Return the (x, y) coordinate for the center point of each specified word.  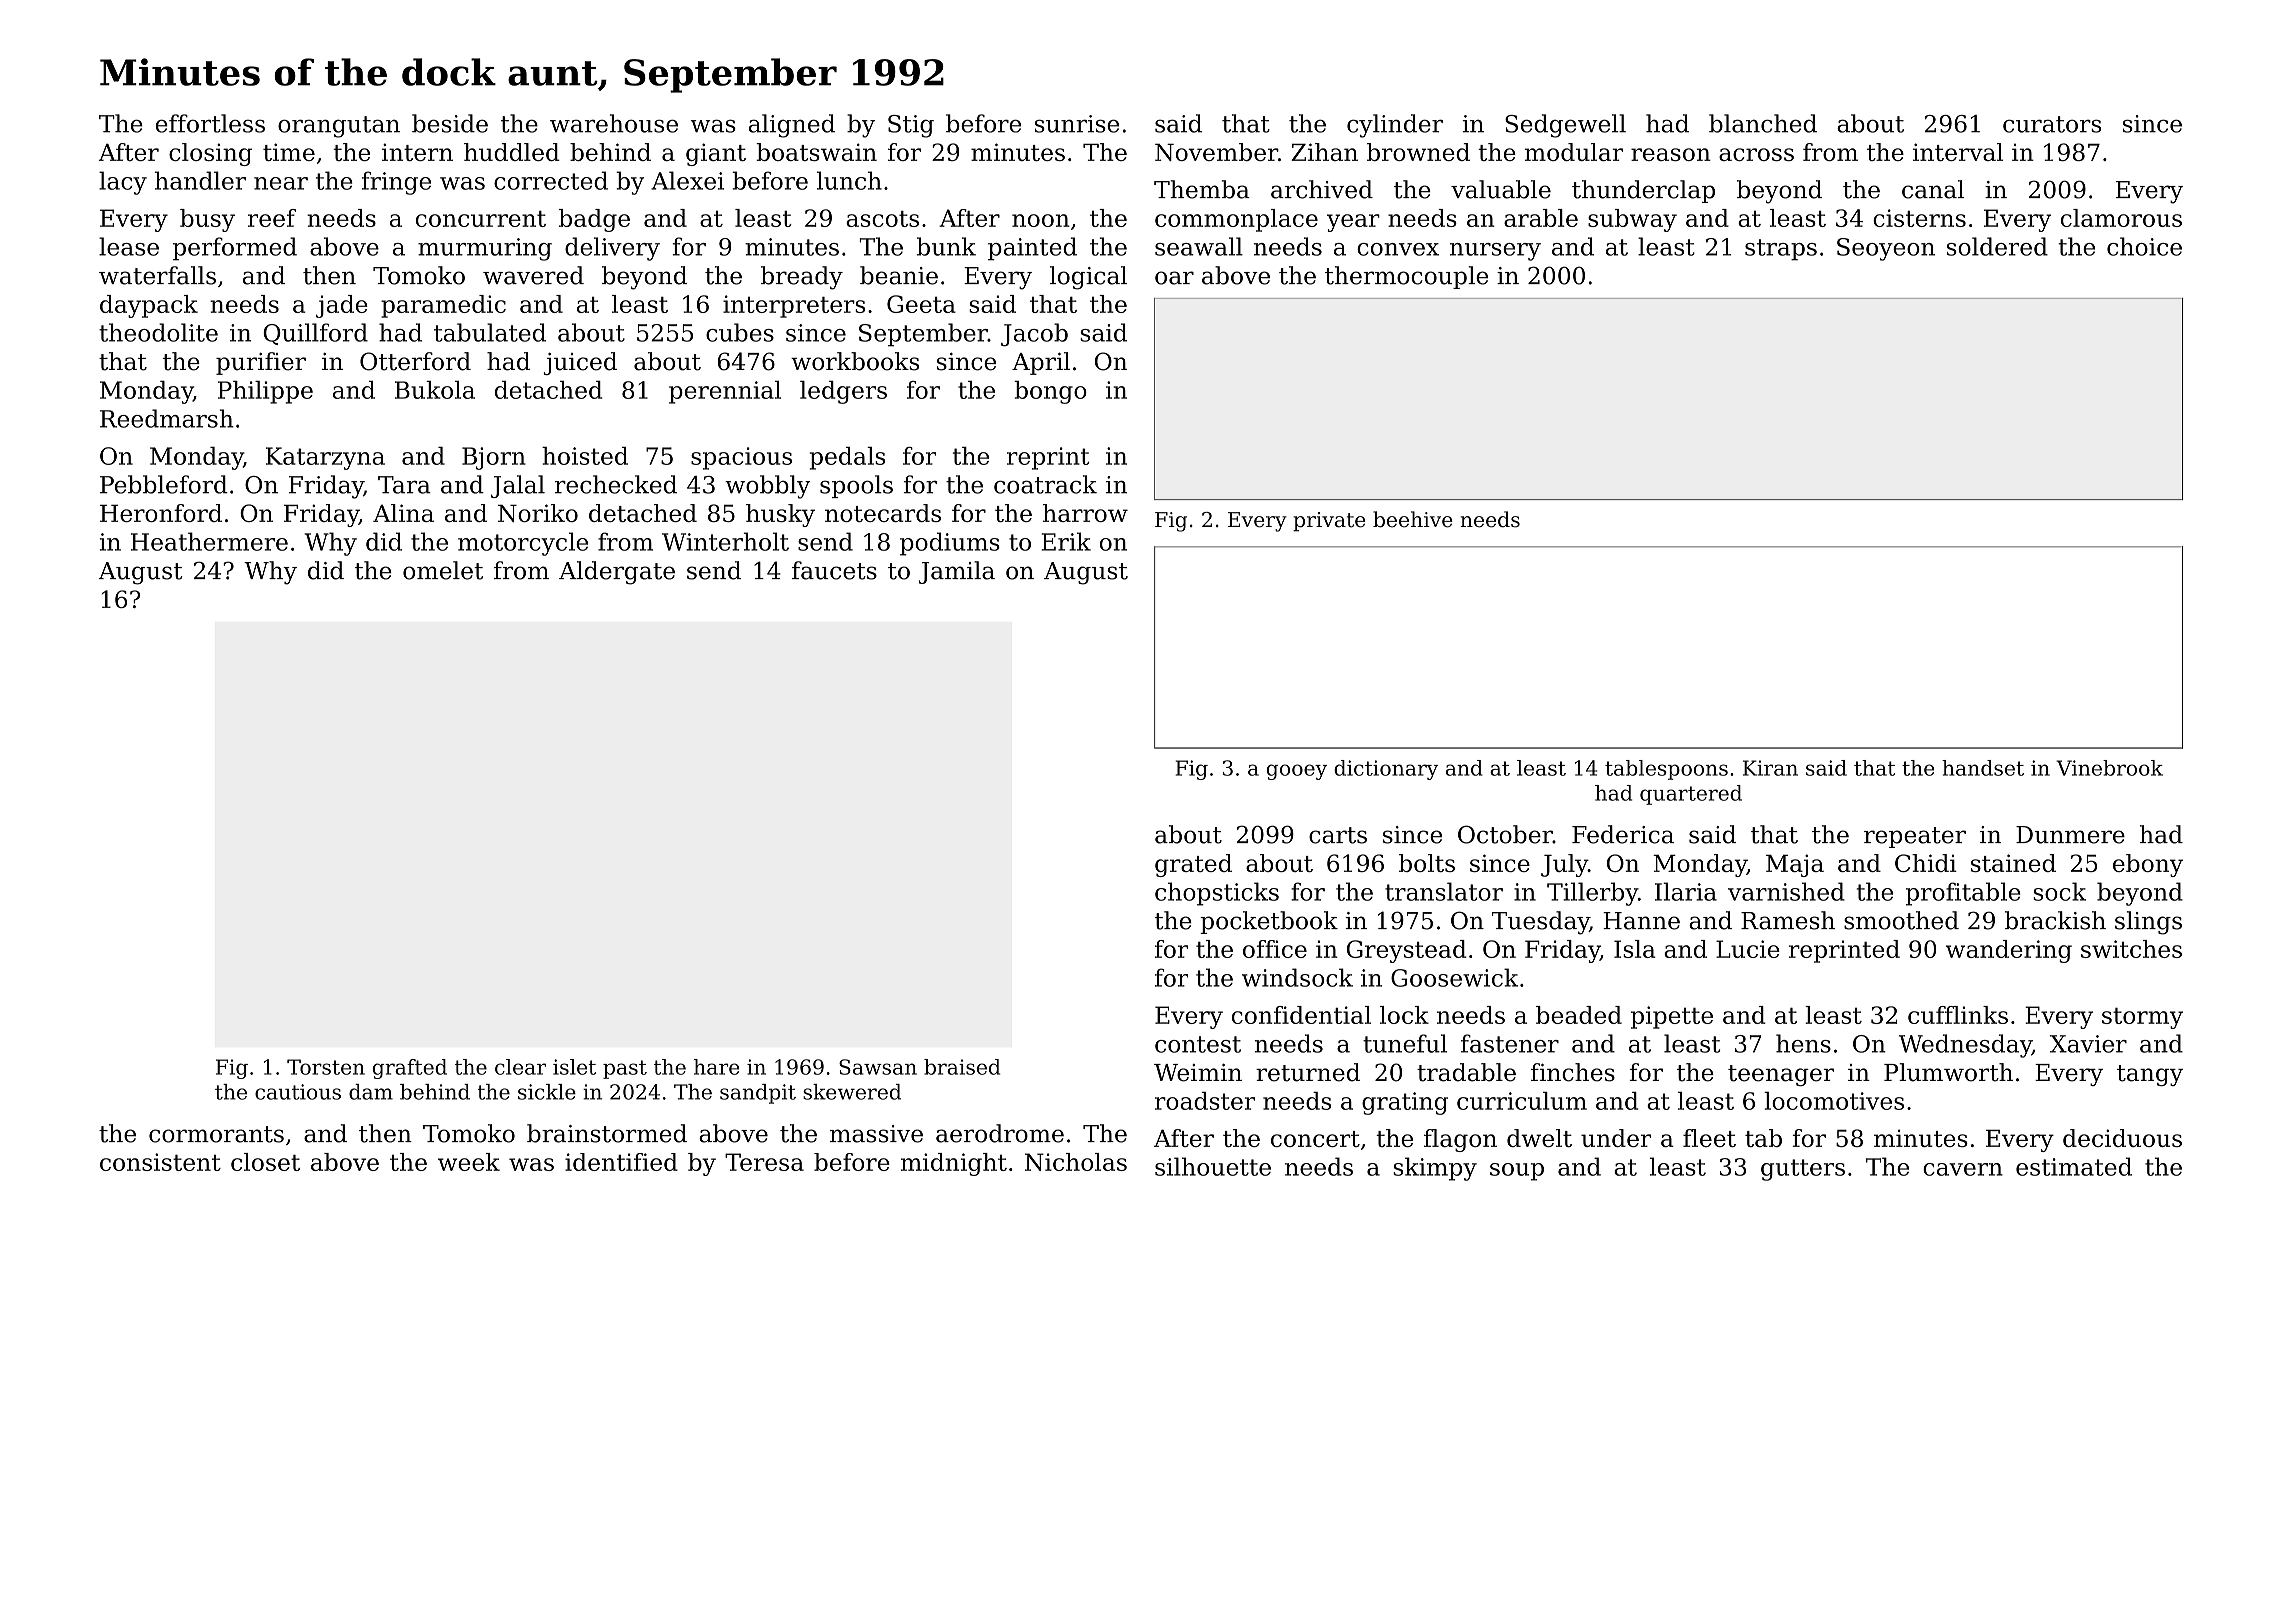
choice (2144, 246)
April (1041, 363)
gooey (1297, 772)
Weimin (1198, 1073)
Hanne (1641, 921)
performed (235, 249)
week (469, 1162)
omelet (443, 570)
